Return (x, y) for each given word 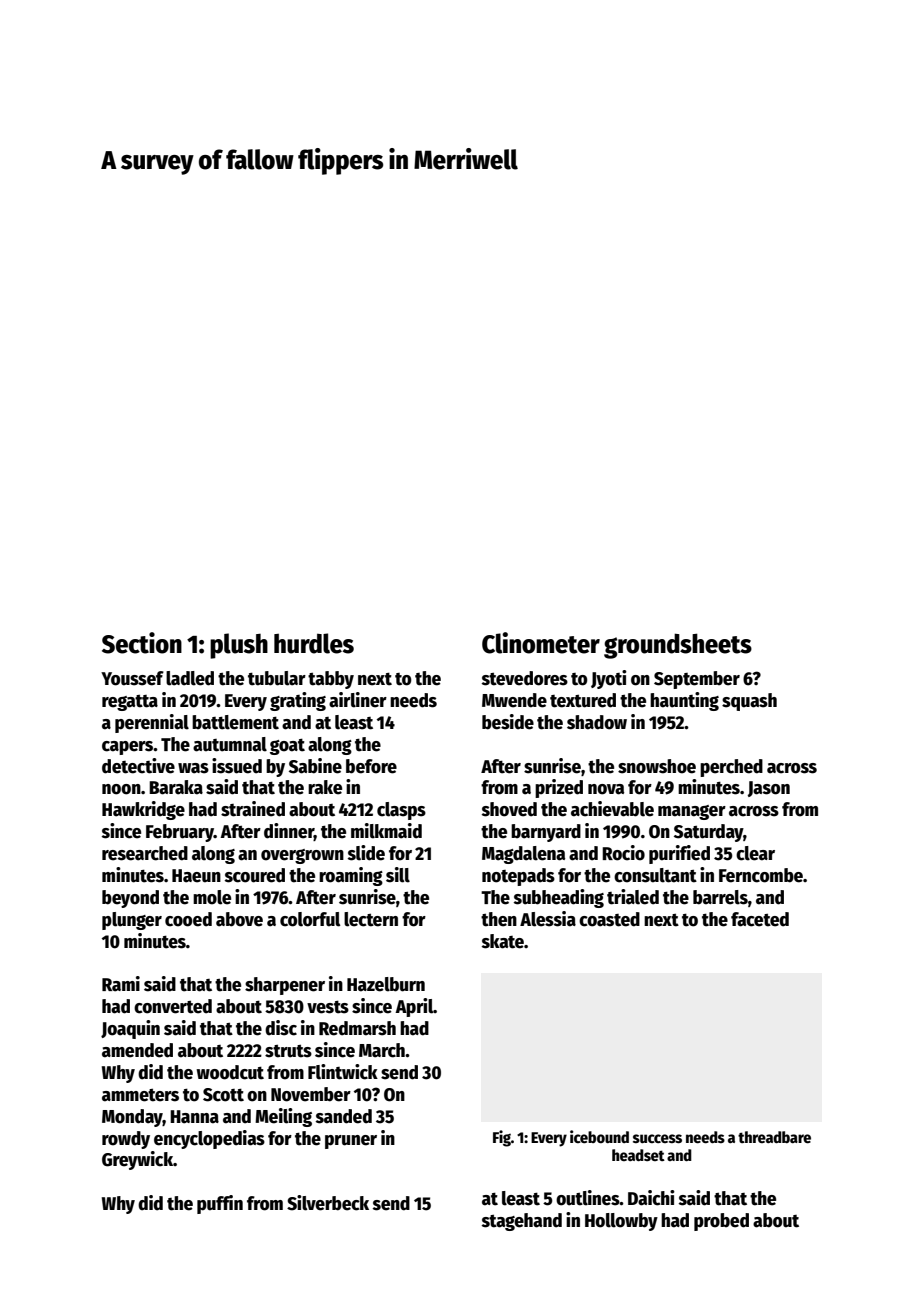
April (414, 1007)
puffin (220, 1204)
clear (755, 853)
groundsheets (678, 646)
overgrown (302, 856)
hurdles (314, 643)
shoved (509, 809)
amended (137, 1050)
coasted (609, 919)
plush (239, 646)
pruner (351, 1142)
